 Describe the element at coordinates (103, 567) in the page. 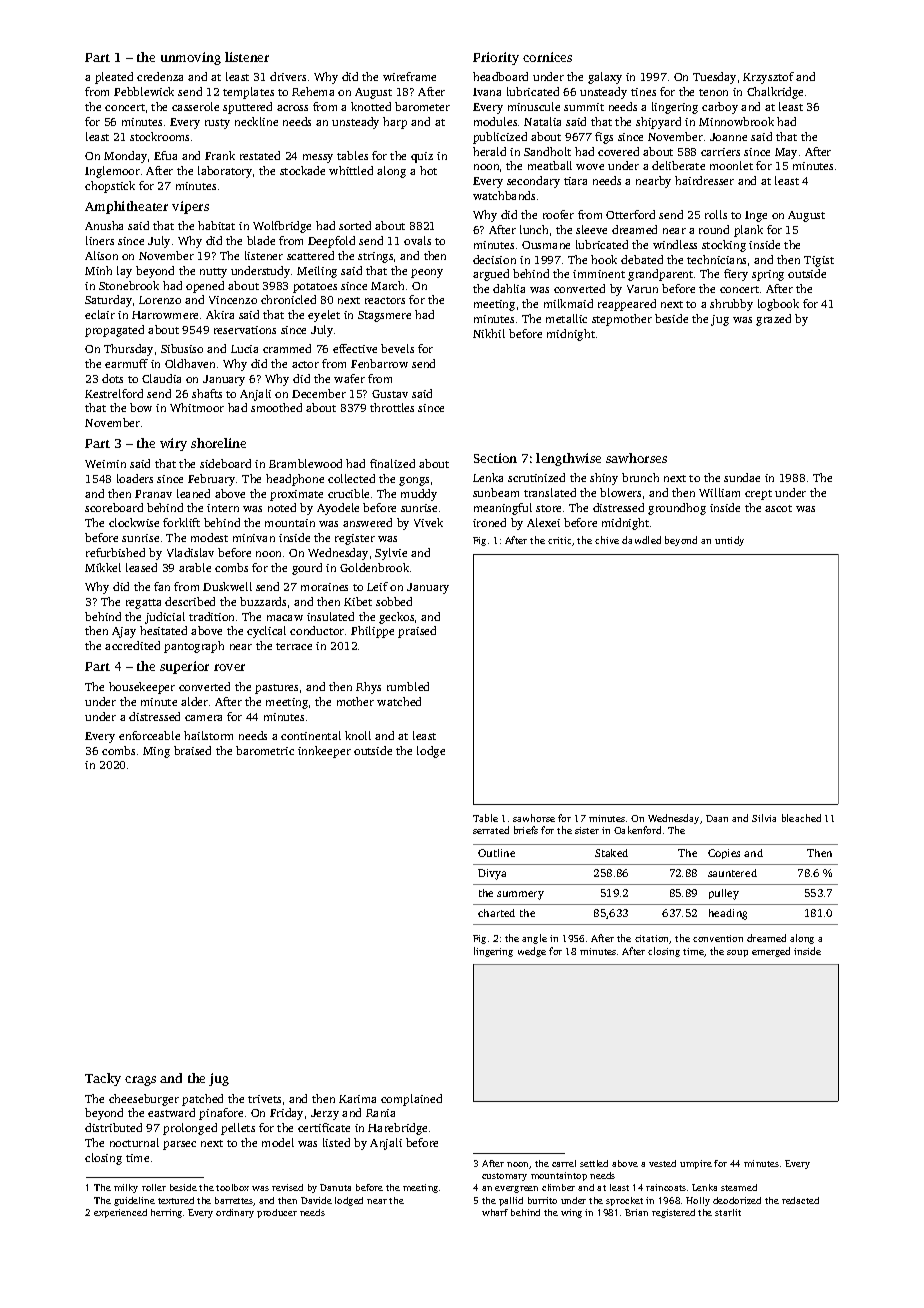

I see `Mikkel` at that location.
